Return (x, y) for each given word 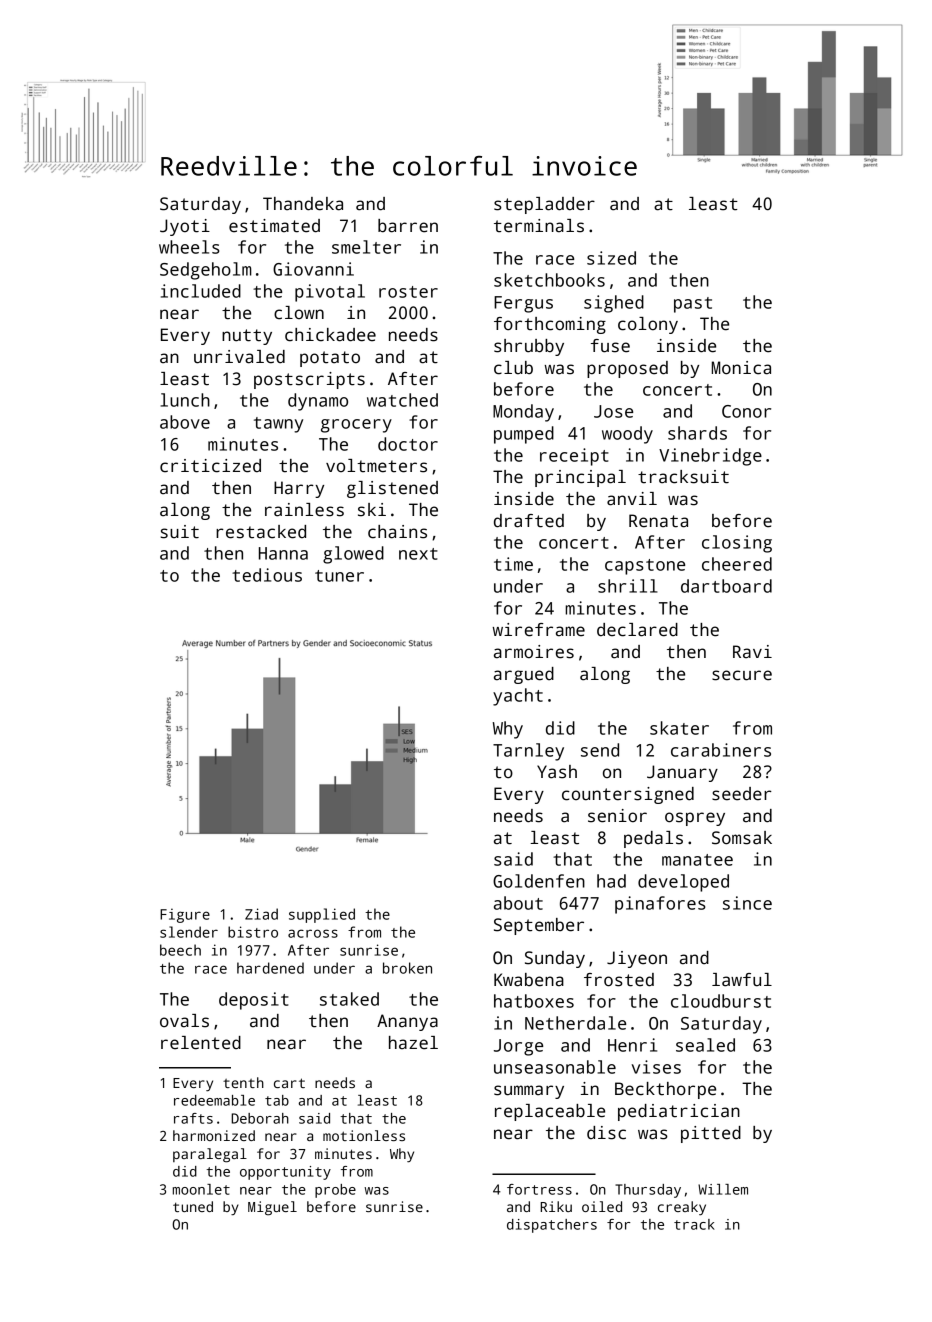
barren (408, 226)
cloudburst (721, 1001)
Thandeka (303, 204)
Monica (741, 368)
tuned (193, 1206)
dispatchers (552, 1226)
